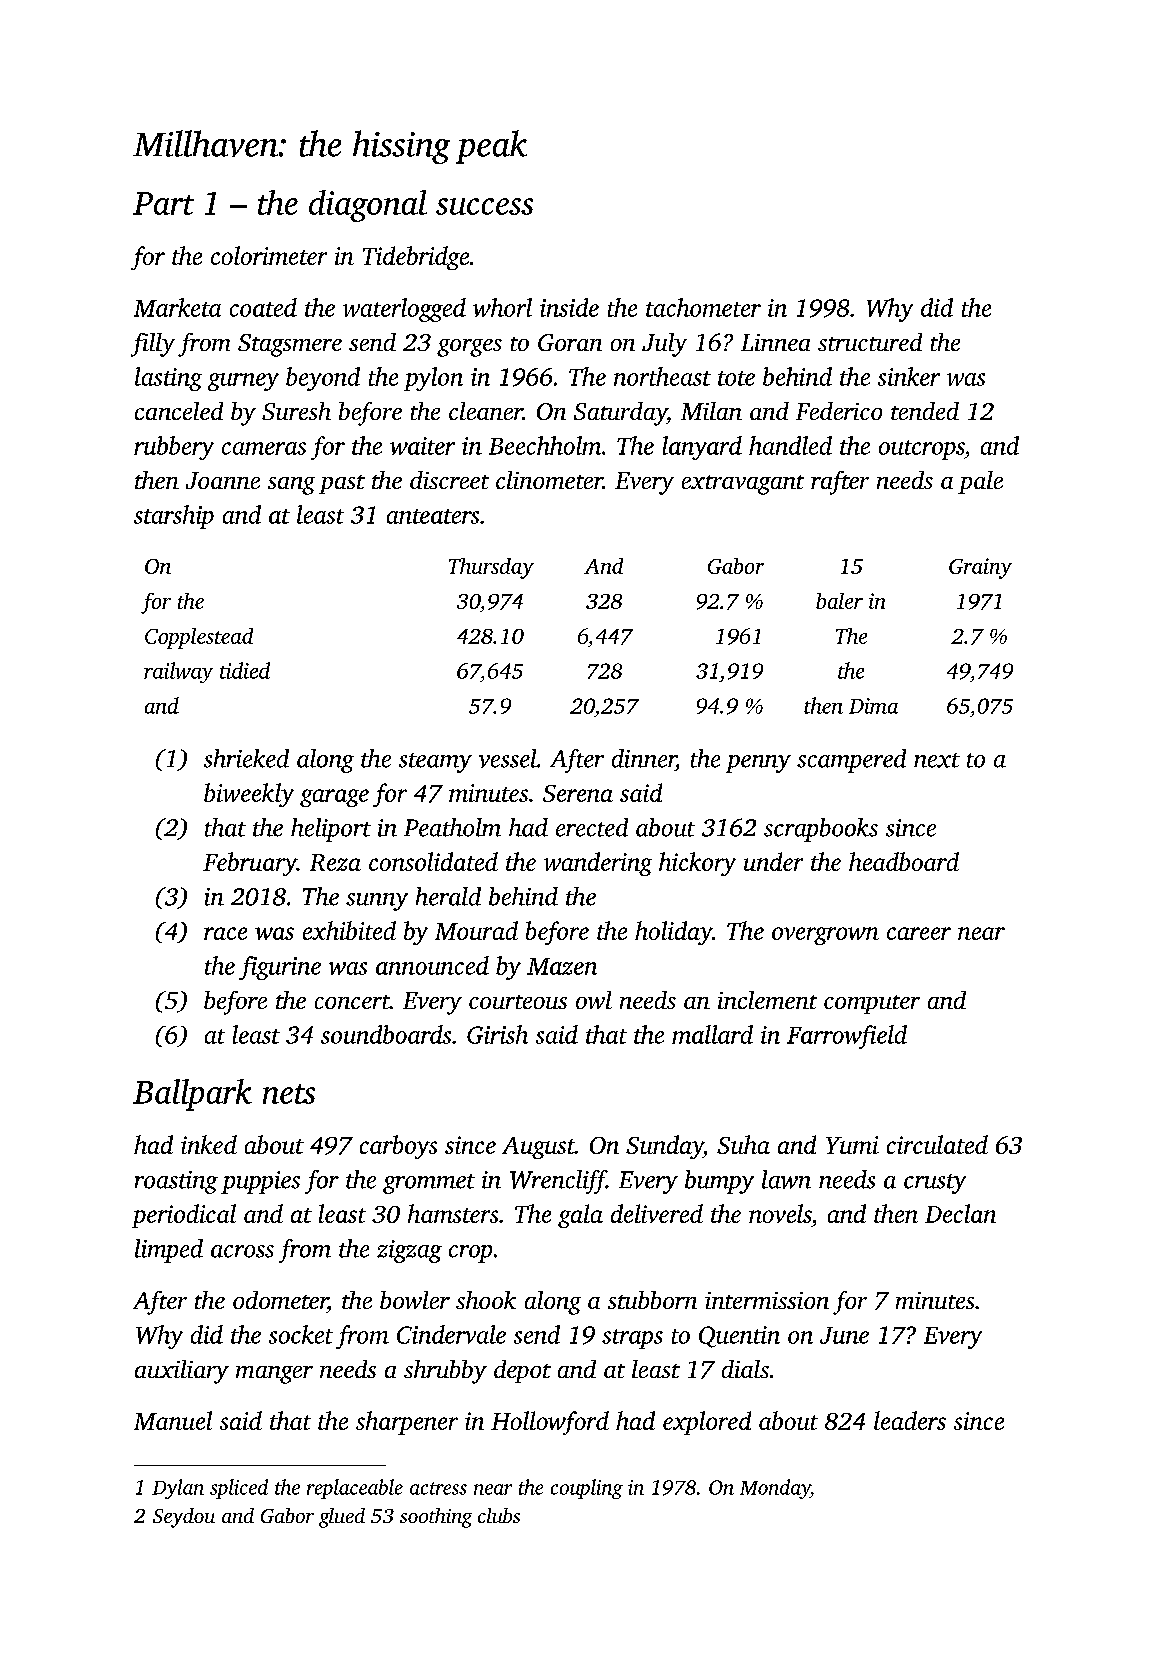 The image size is (1165, 1654). Describe the element at coordinates (937, 1144) in the screenshot. I see `circulated` at that location.
